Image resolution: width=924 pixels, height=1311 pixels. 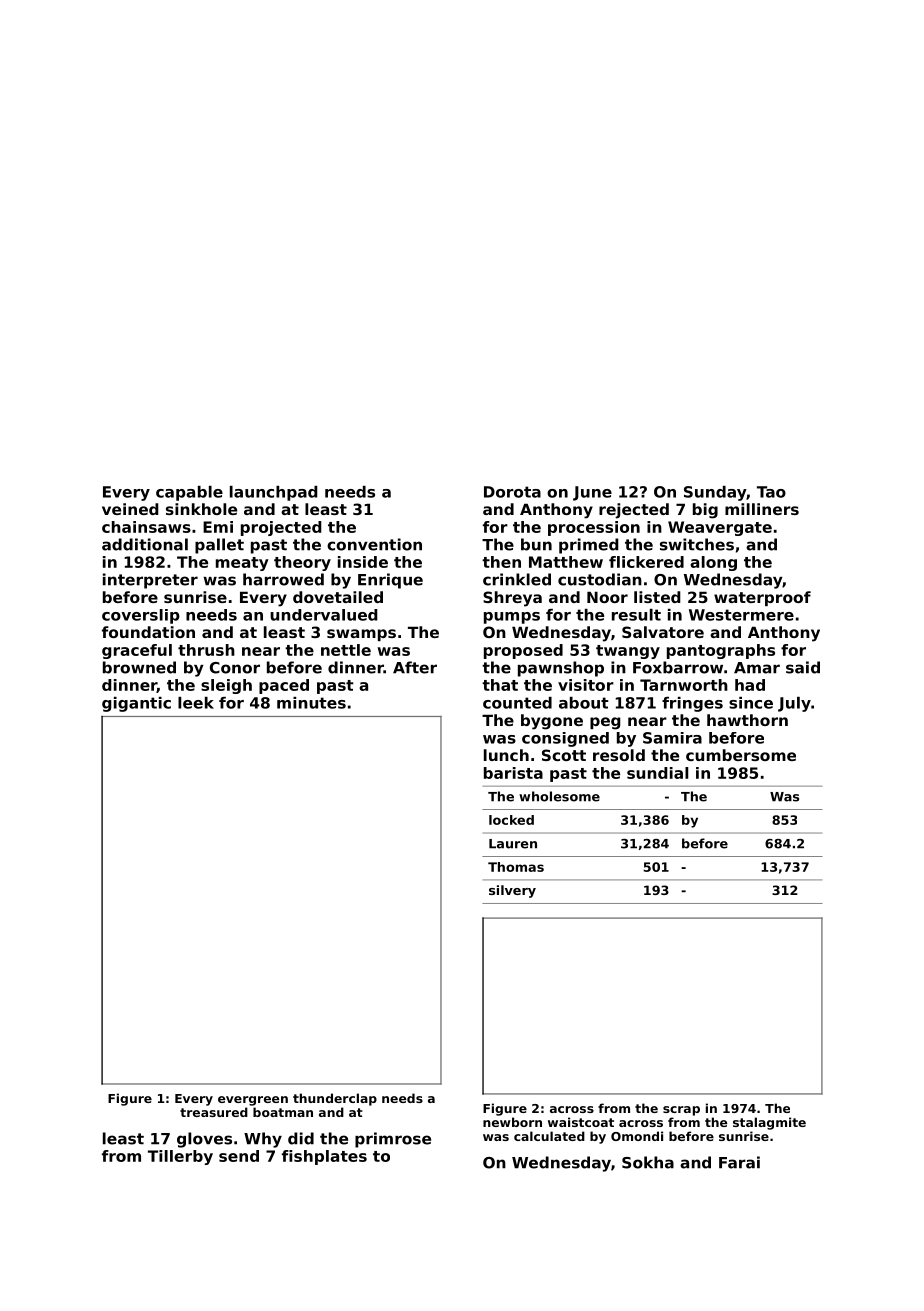 I want to click on evergreen, so click(x=253, y=1101).
